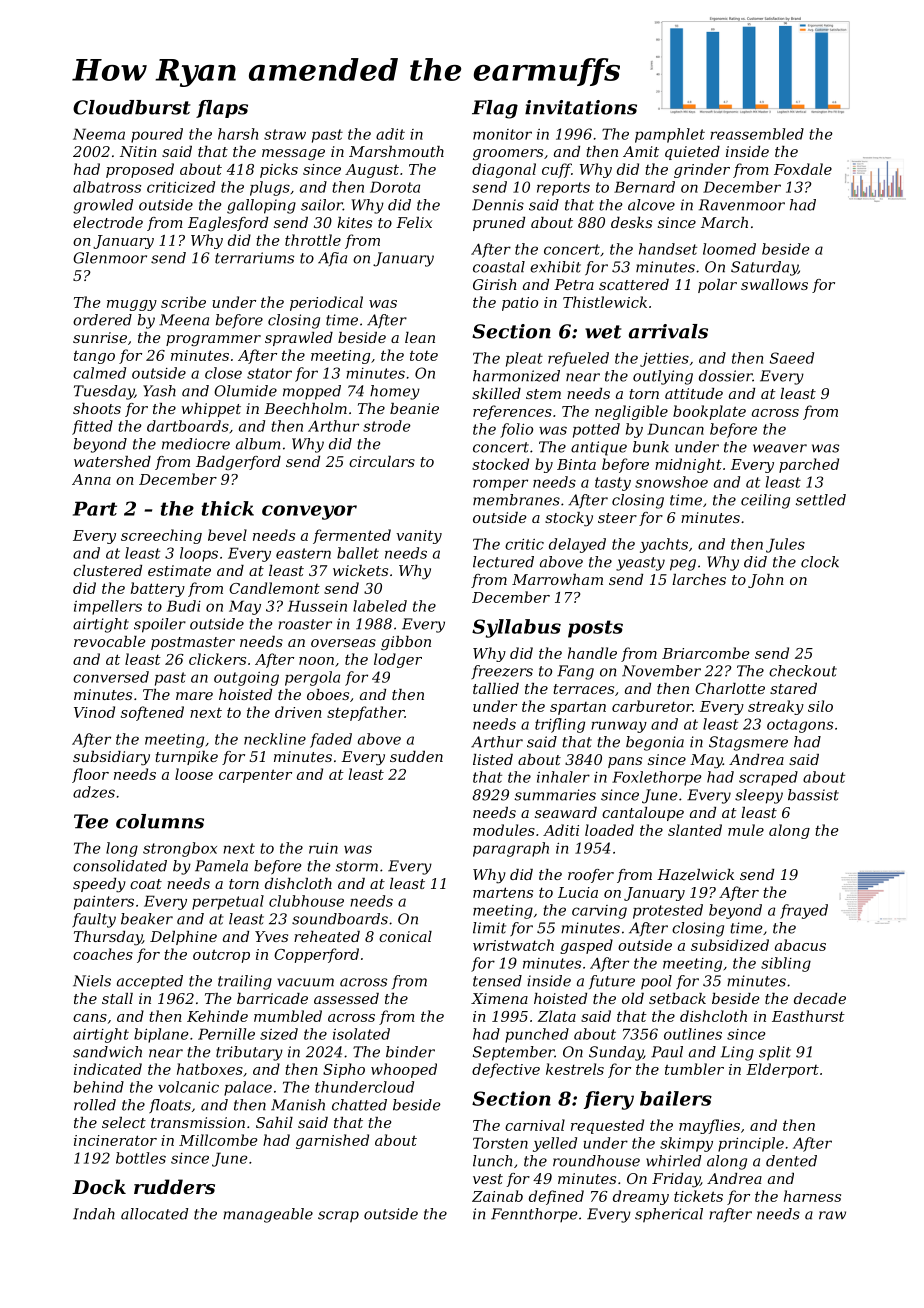 The image size is (924, 1308). I want to click on Torsten, so click(500, 1143).
